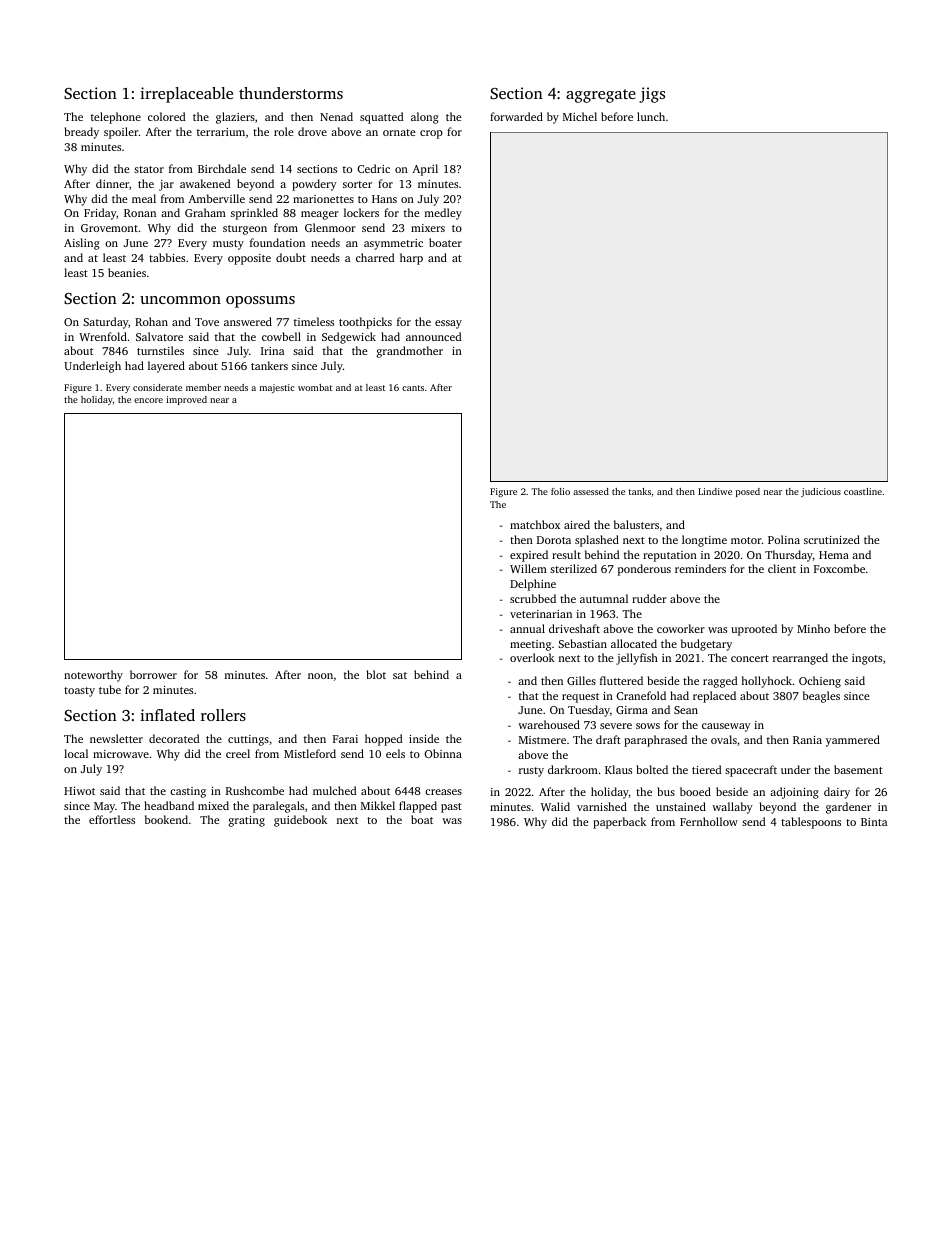 The height and width of the screenshot is (1233, 952). Describe the element at coordinates (651, 116) in the screenshot. I see `lunch` at that location.
